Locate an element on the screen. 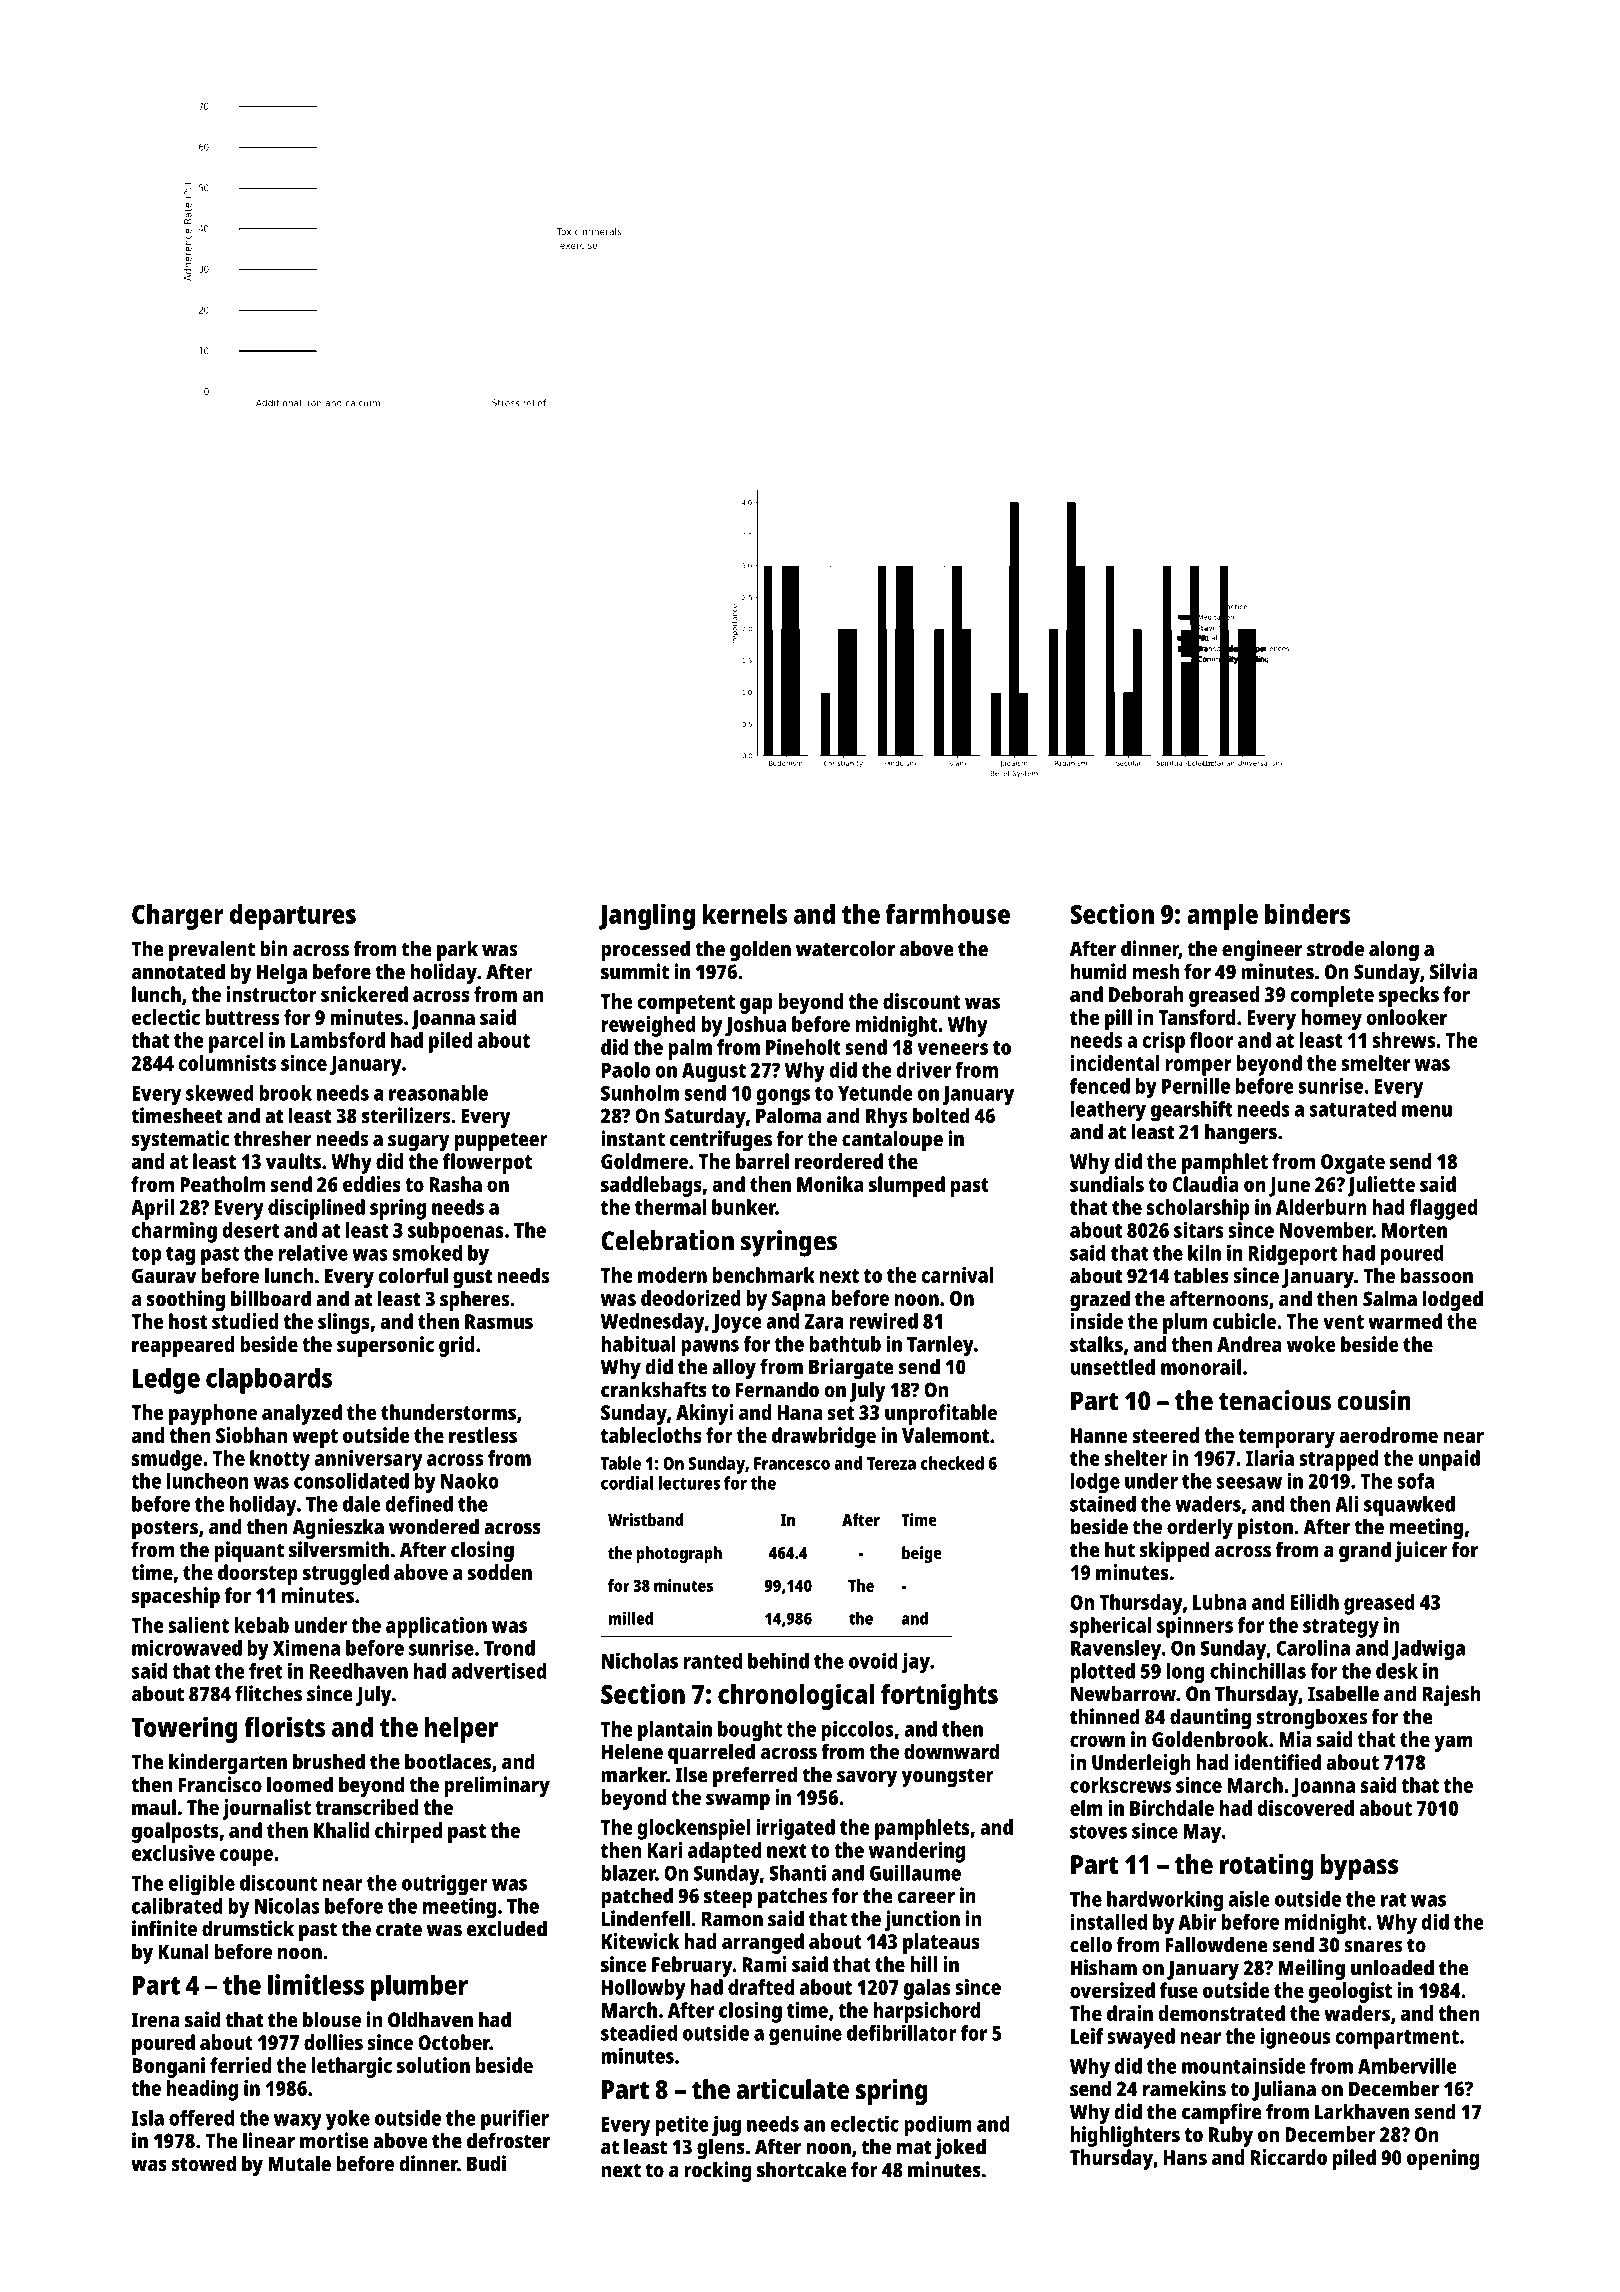 This screenshot has width=1620, height=2292. Amberville is located at coordinates (1407, 2065).
